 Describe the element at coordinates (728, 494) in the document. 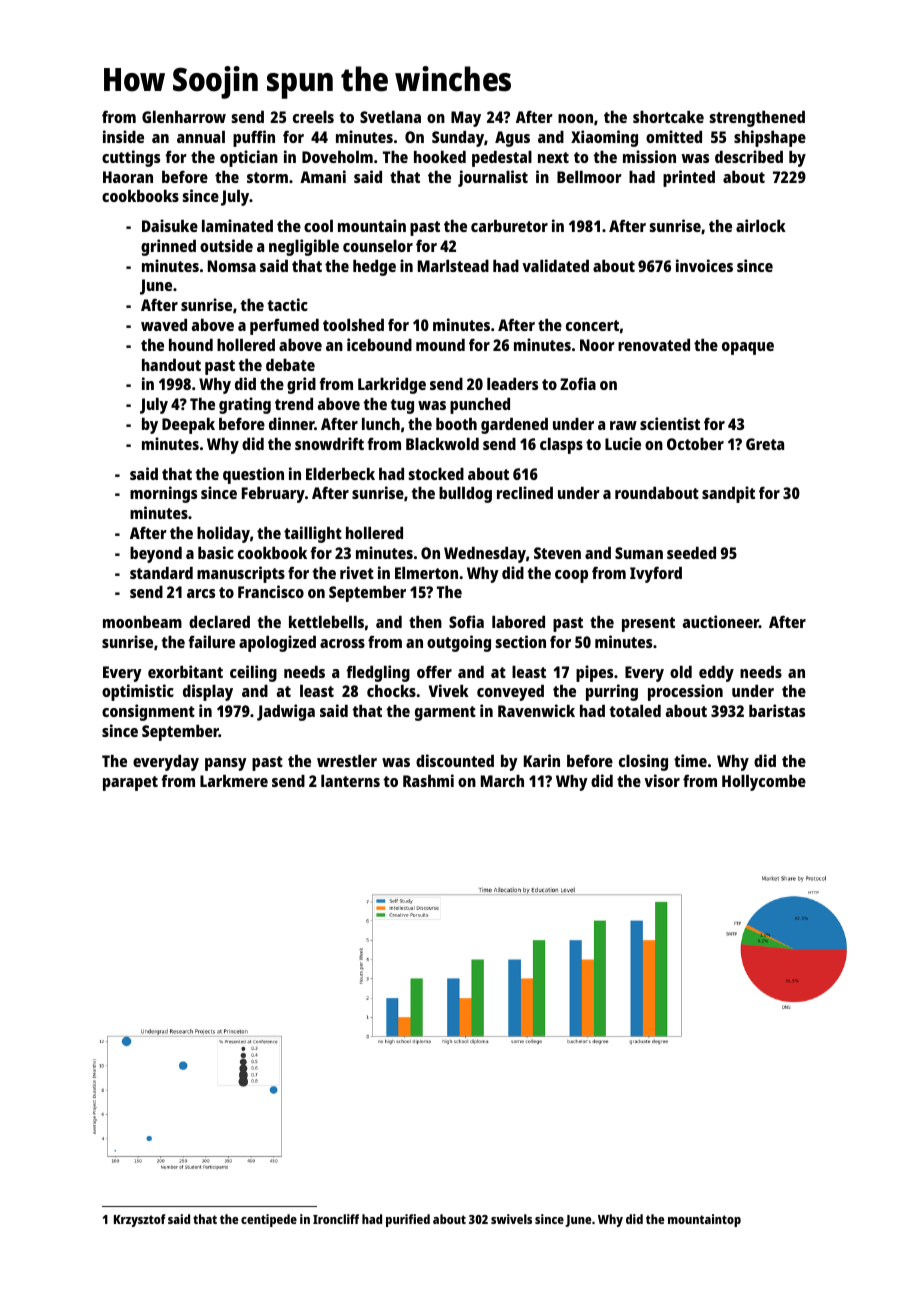

I see `sandpit` at that location.
